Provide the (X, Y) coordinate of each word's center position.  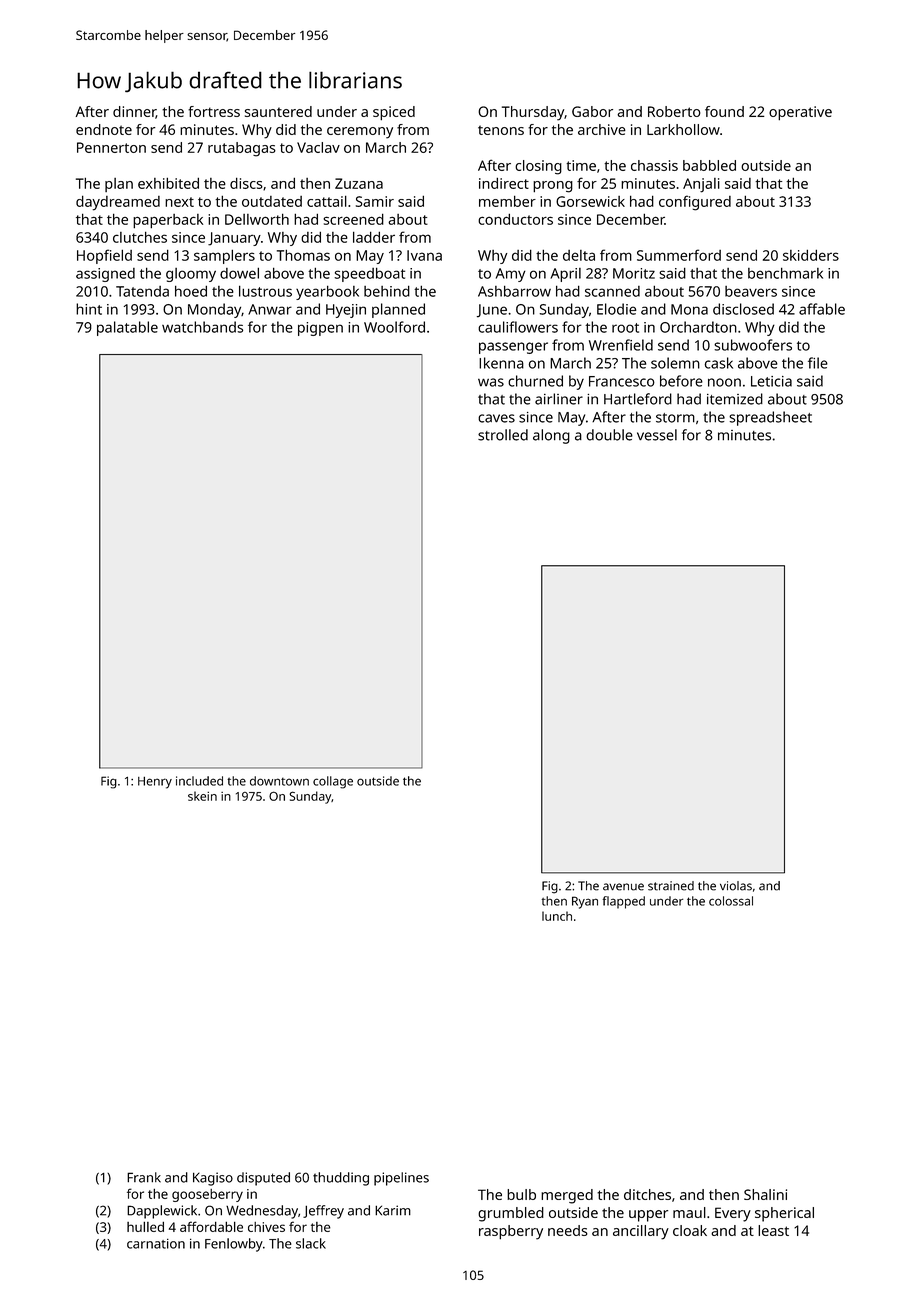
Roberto (674, 111)
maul (689, 1212)
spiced (394, 113)
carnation (156, 1244)
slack (311, 1243)
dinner (134, 112)
